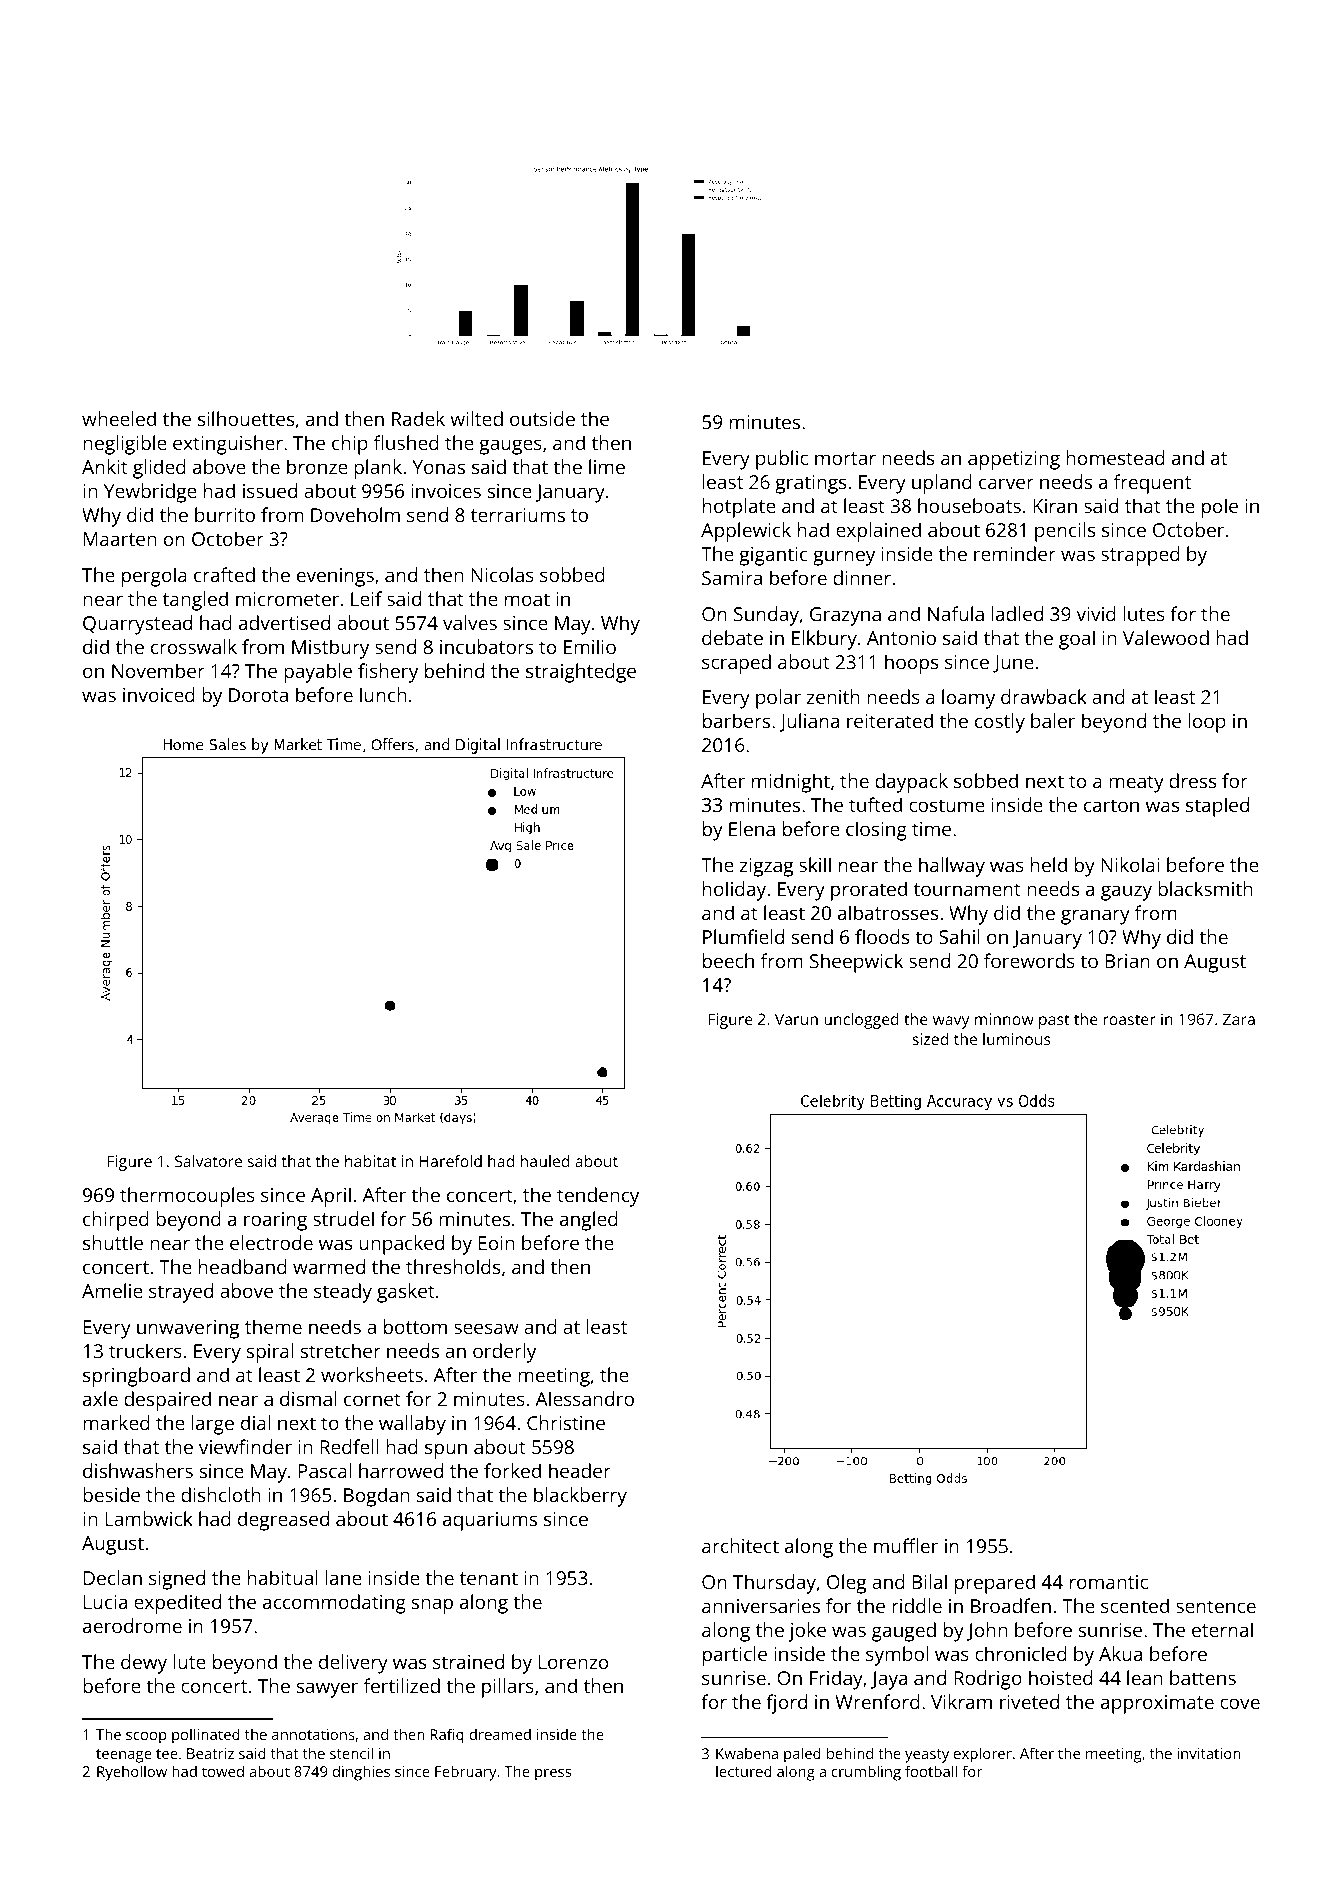  Describe the element at coordinates (1152, 484) in the page. I see `frequent` at that location.
